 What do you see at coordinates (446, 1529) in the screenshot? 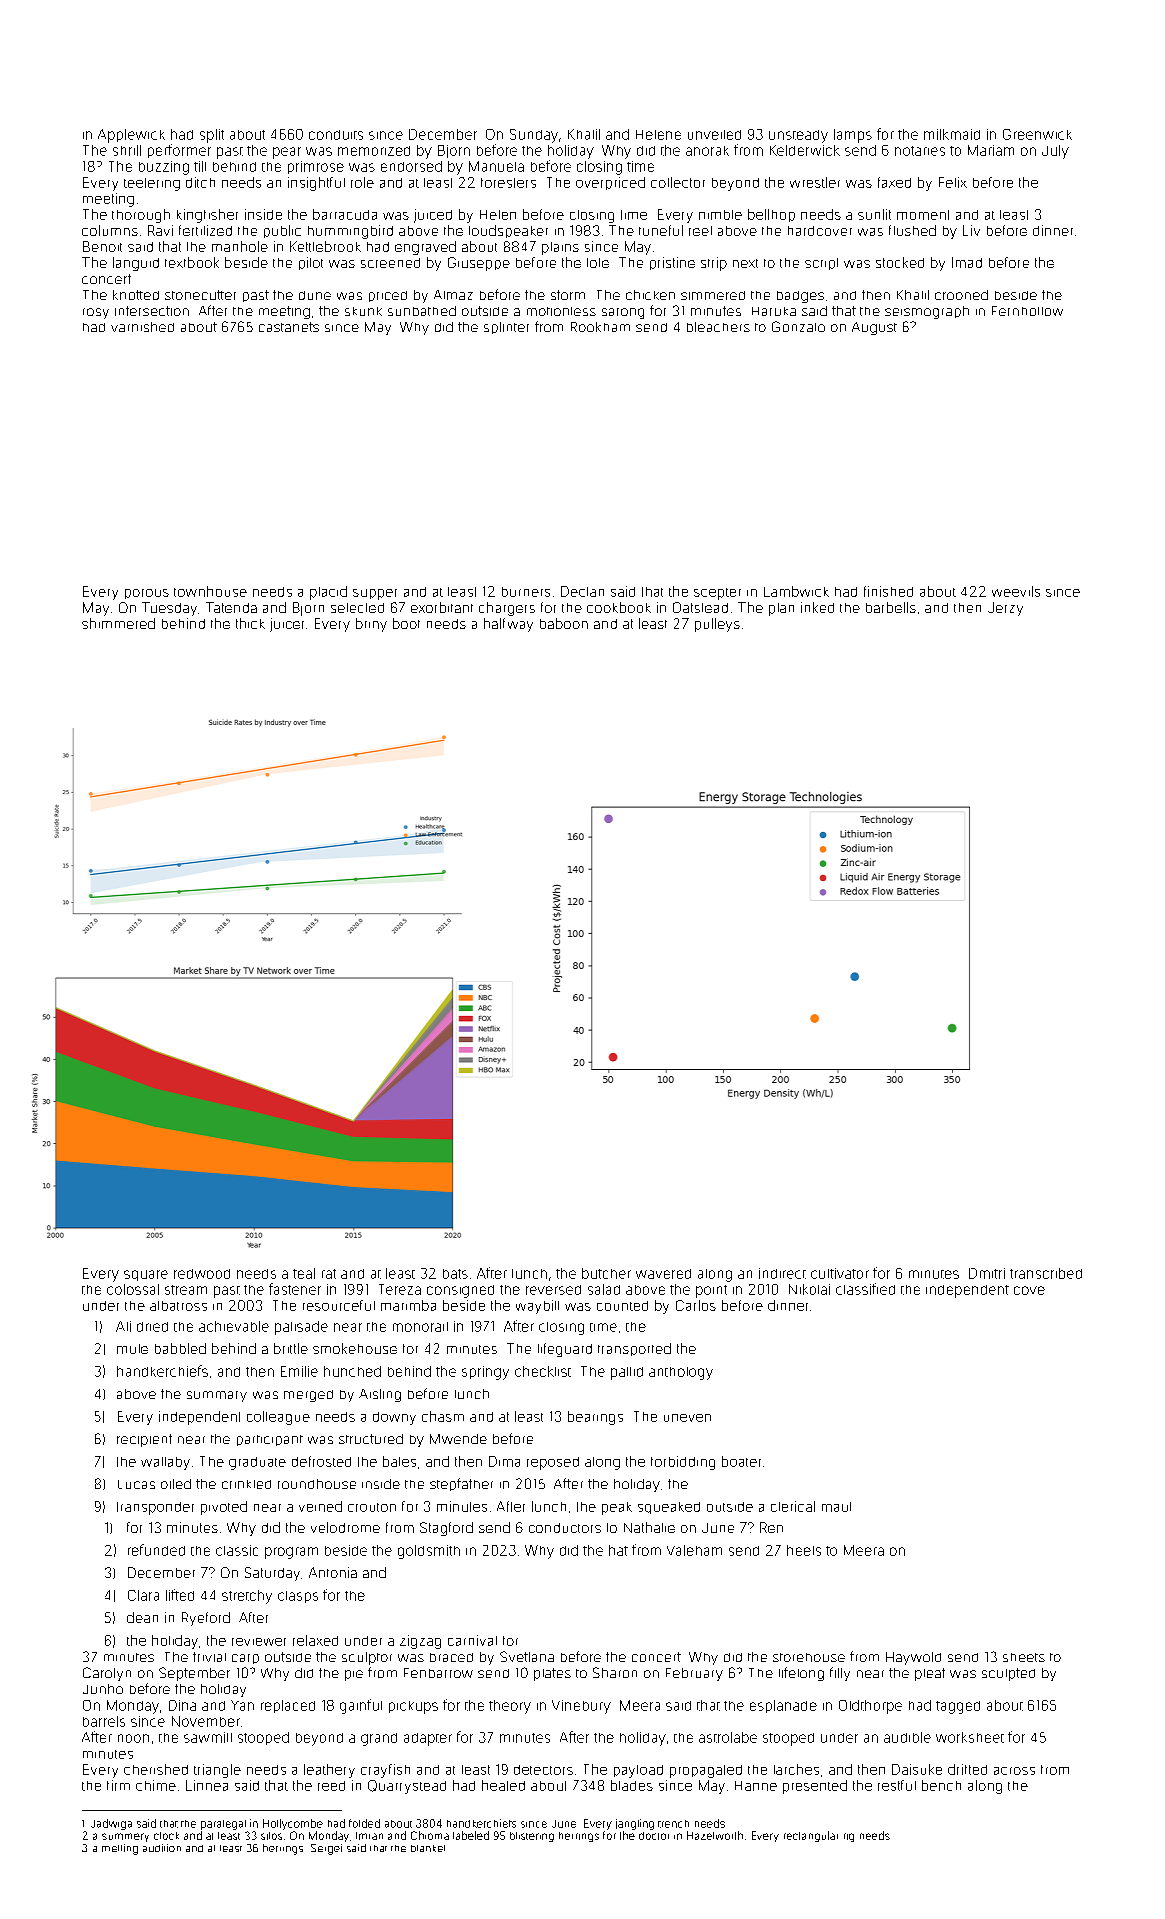
I see `Stagford` at bounding box center [446, 1529].
